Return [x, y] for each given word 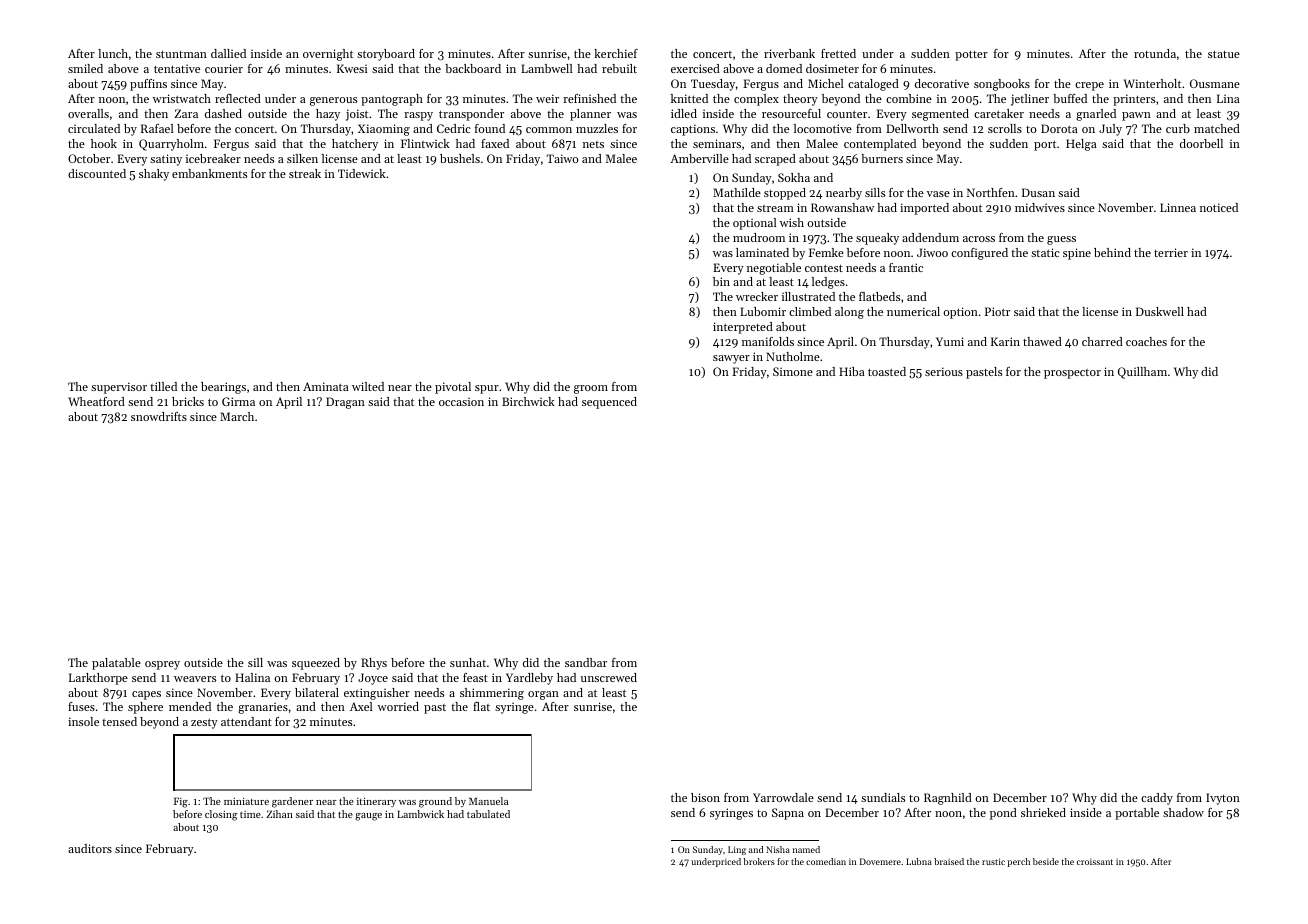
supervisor [119, 388]
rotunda [1155, 53]
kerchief [616, 53]
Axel [361, 706]
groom [591, 389]
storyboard [386, 55]
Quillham [1142, 373]
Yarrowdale [783, 797]
